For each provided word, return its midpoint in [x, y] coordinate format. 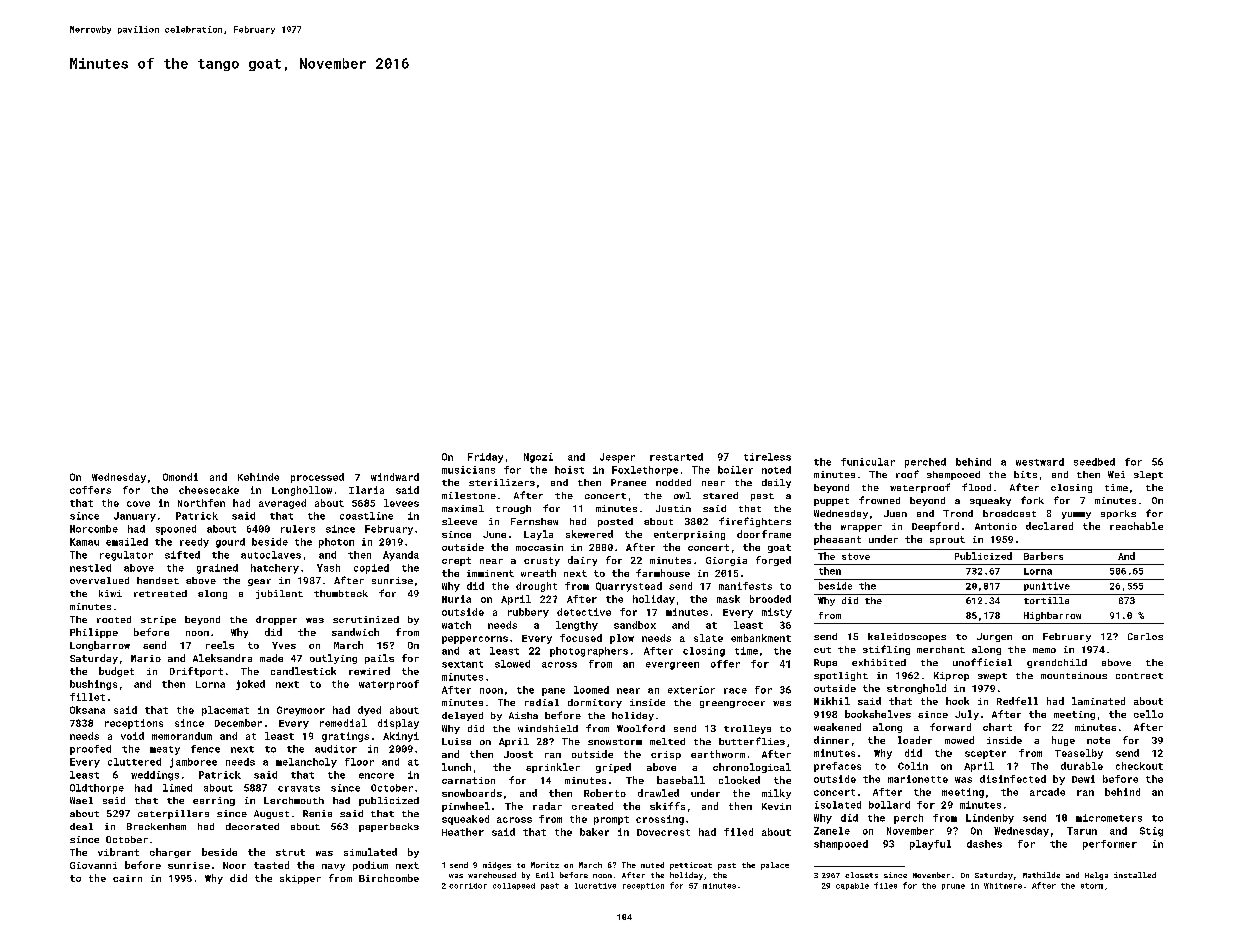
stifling [886, 650]
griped [613, 768]
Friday [485, 458]
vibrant [118, 852]
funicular [868, 462]
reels [220, 645]
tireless [767, 457]
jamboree [193, 763]
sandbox [635, 625]
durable [1082, 766]
